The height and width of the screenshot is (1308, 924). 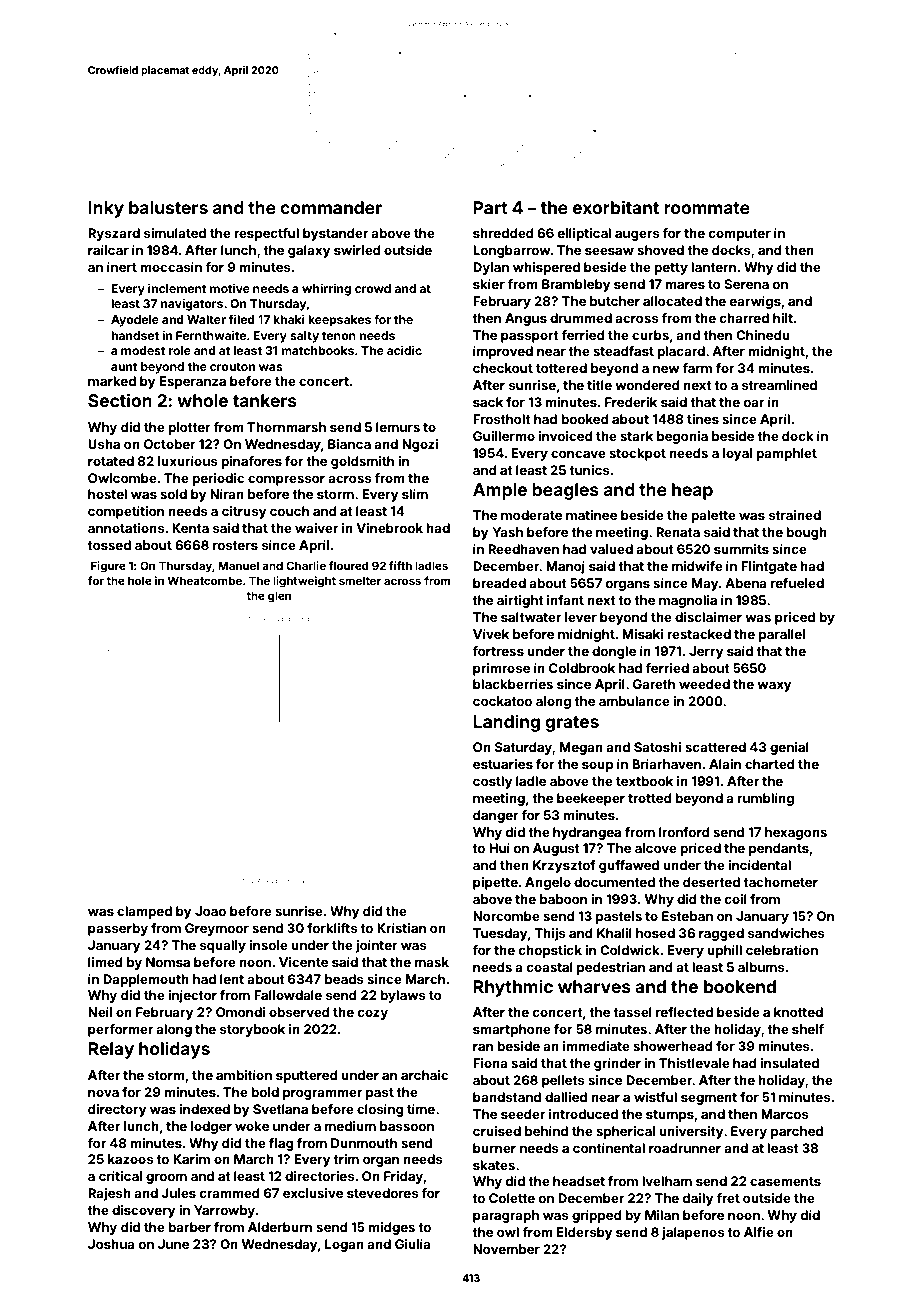 I want to click on Ryszard, so click(x=114, y=234).
